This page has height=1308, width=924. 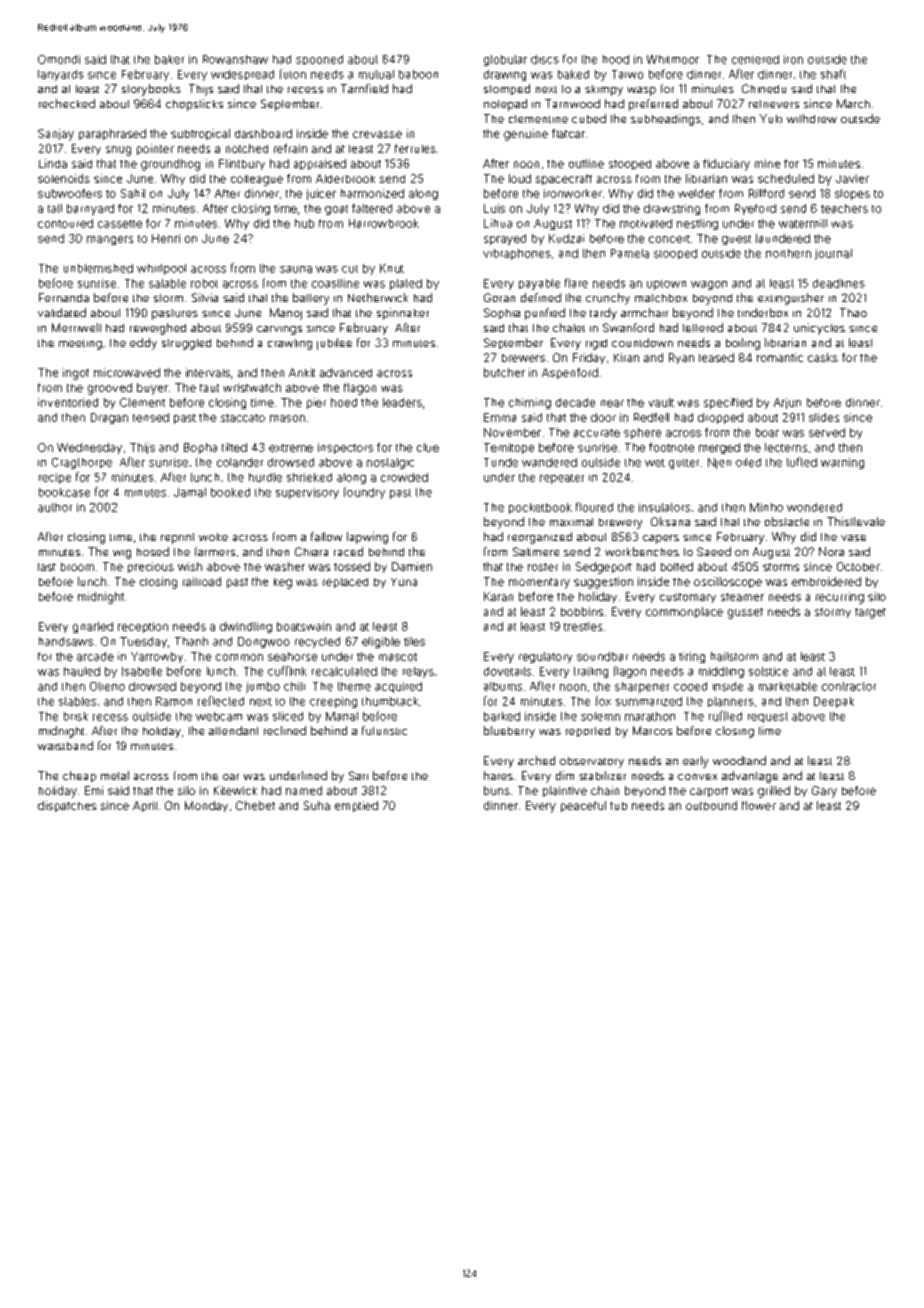 What do you see at coordinates (583, 806) in the page?
I see `peaceful` at bounding box center [583, 806].
